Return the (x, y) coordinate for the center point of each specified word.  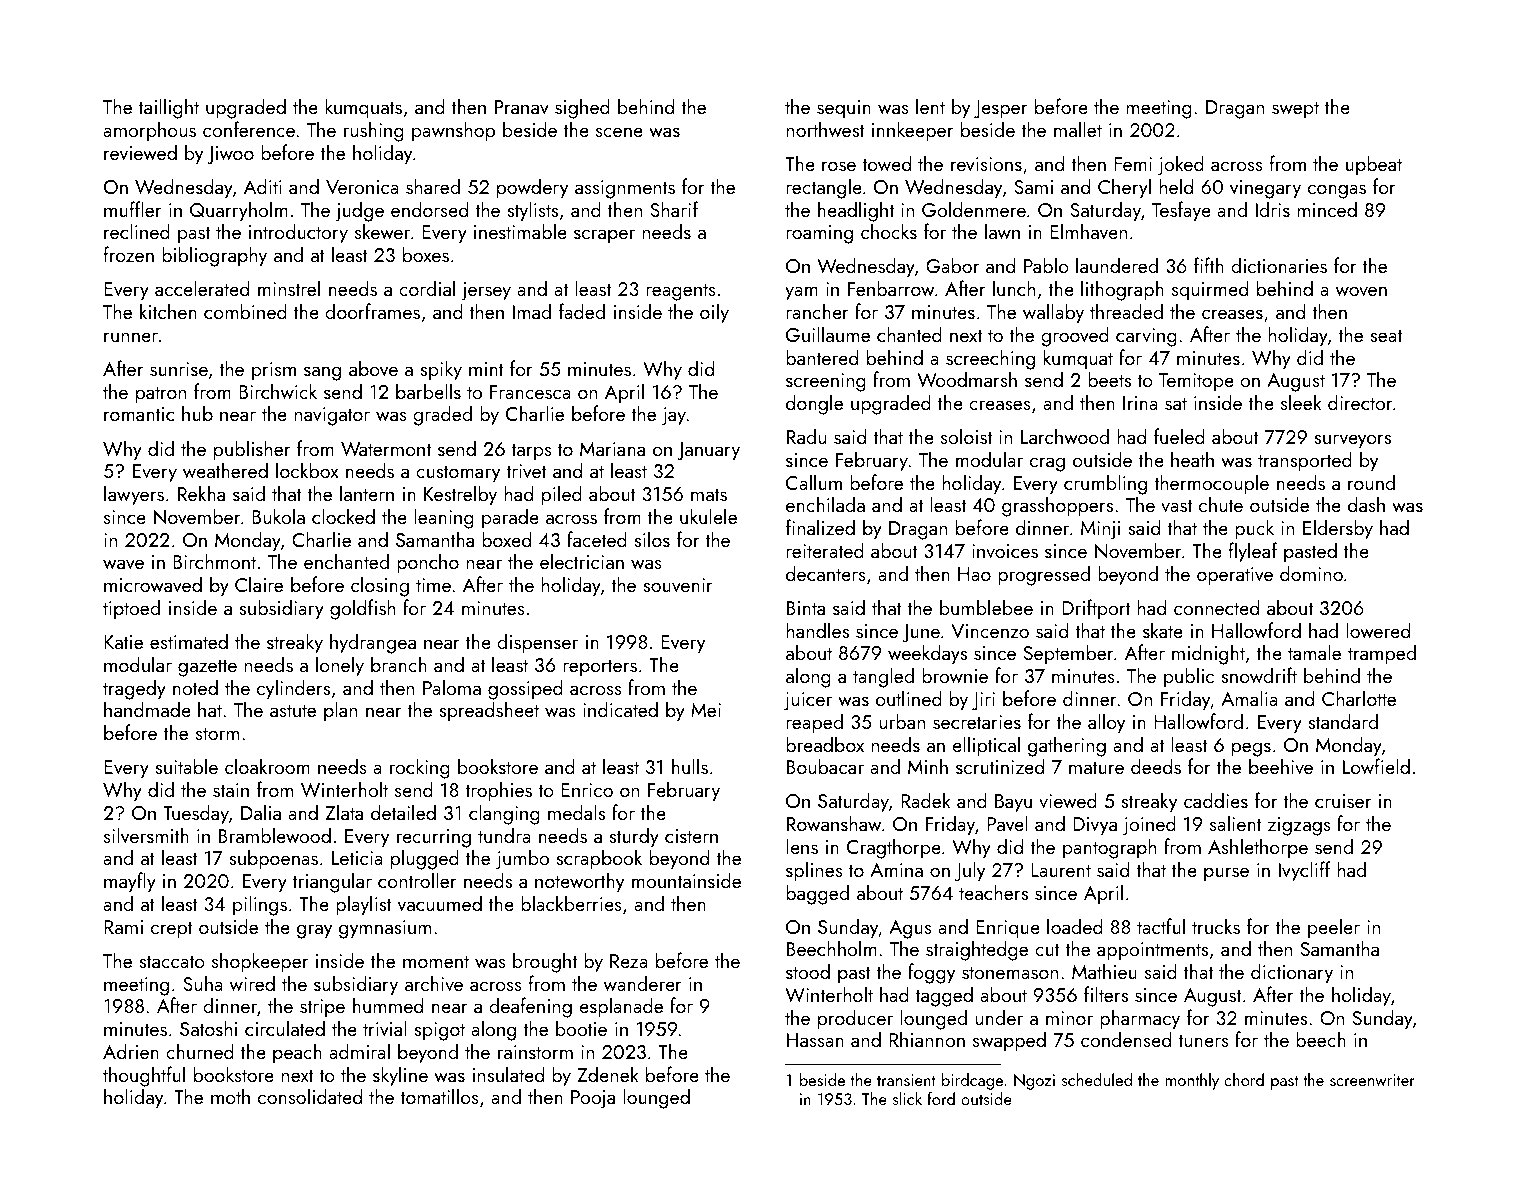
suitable (186, 766)
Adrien (131, 1051)
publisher (252, 450)
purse (1226, 874)
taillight (169, 108)
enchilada (825, 504)
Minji (1100, 530)
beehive (1281, 766)
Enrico (587, 790)
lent (930, 106)
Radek (926, 800)
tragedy (134, 689)
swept (1295, 110)
